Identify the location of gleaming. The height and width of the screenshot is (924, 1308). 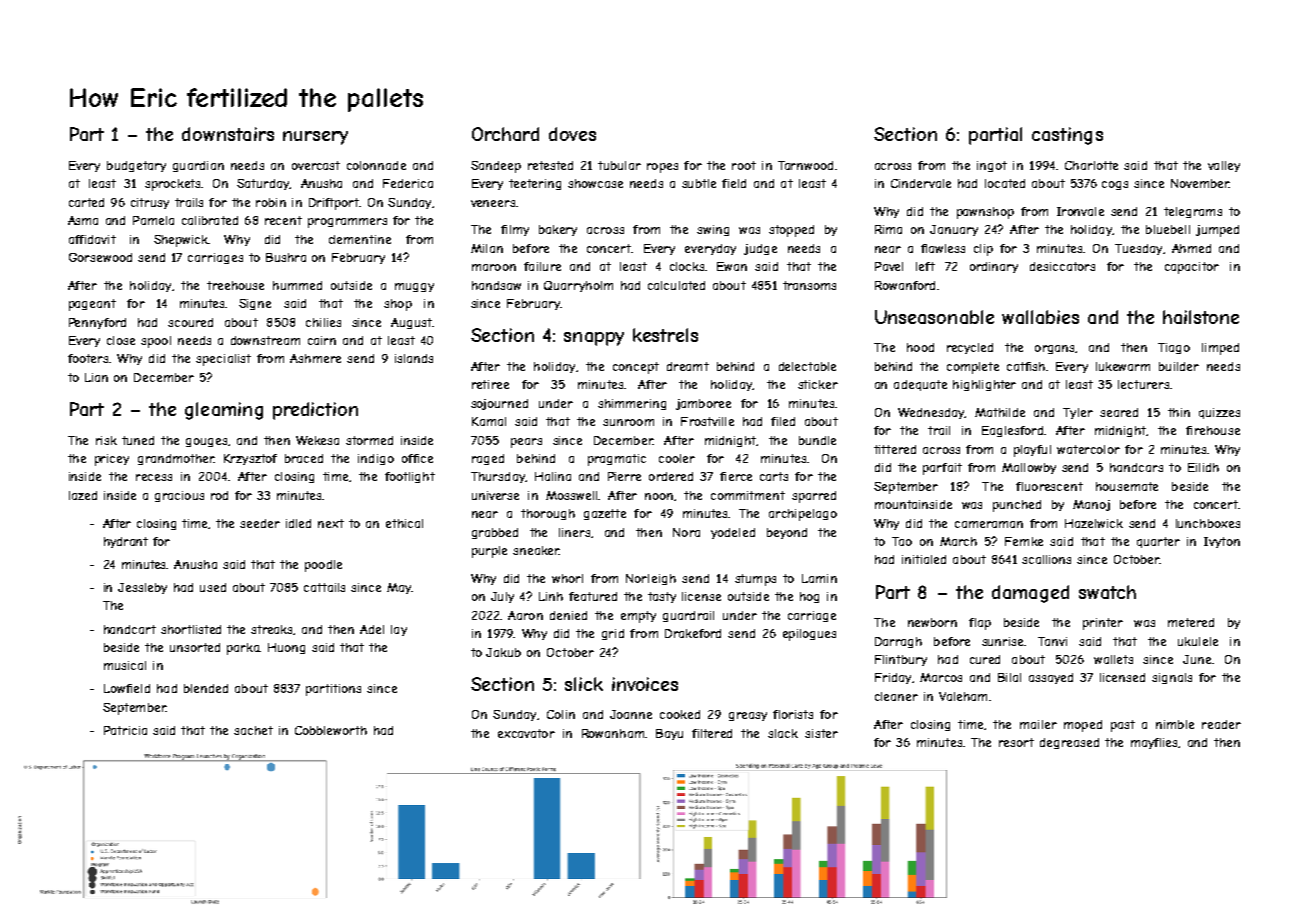
(224, 411).
